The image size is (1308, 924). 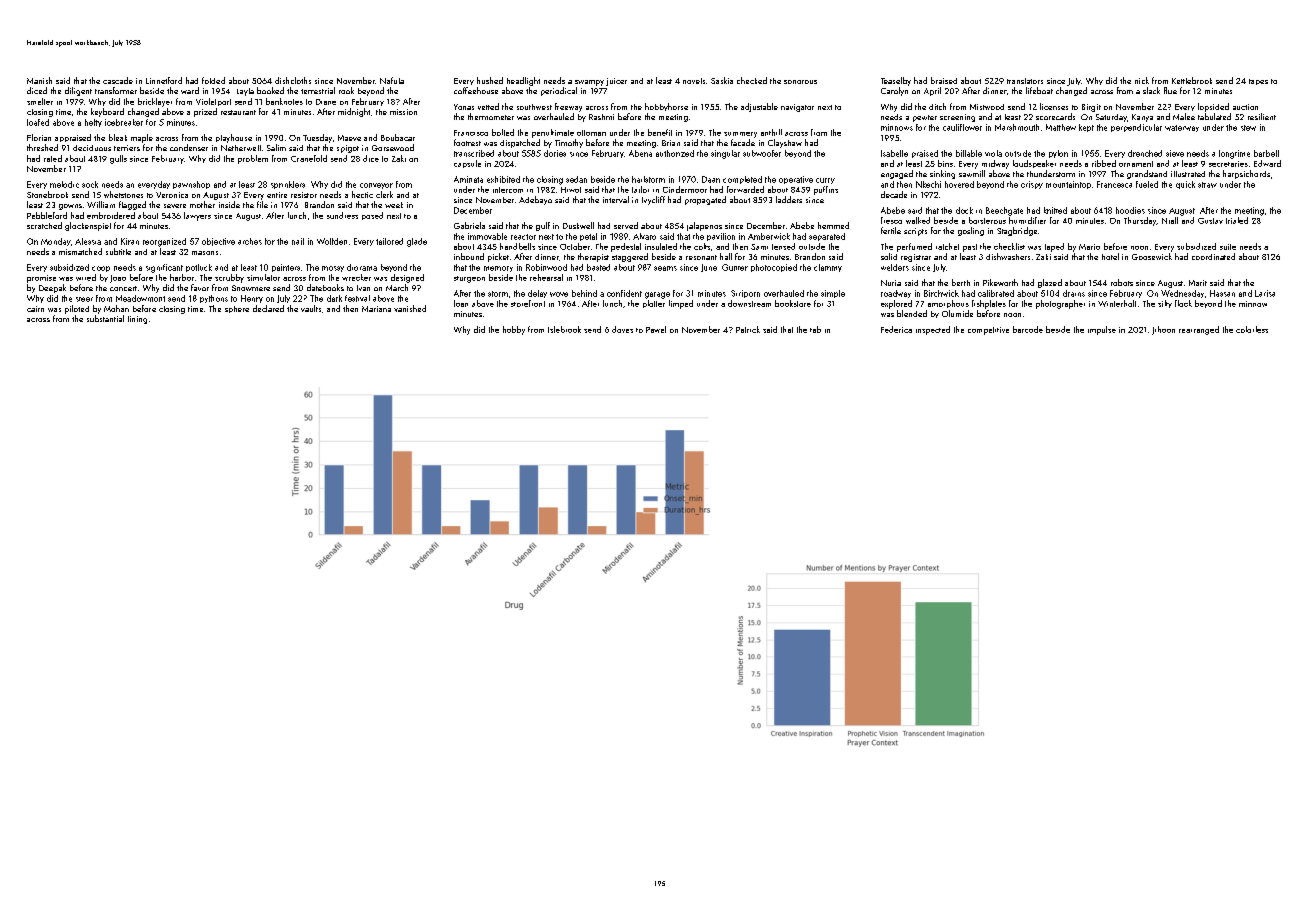 What do you see at coordinates (891, 283) in the page?
I see `Nuria` at bounding box center [891, 283].
